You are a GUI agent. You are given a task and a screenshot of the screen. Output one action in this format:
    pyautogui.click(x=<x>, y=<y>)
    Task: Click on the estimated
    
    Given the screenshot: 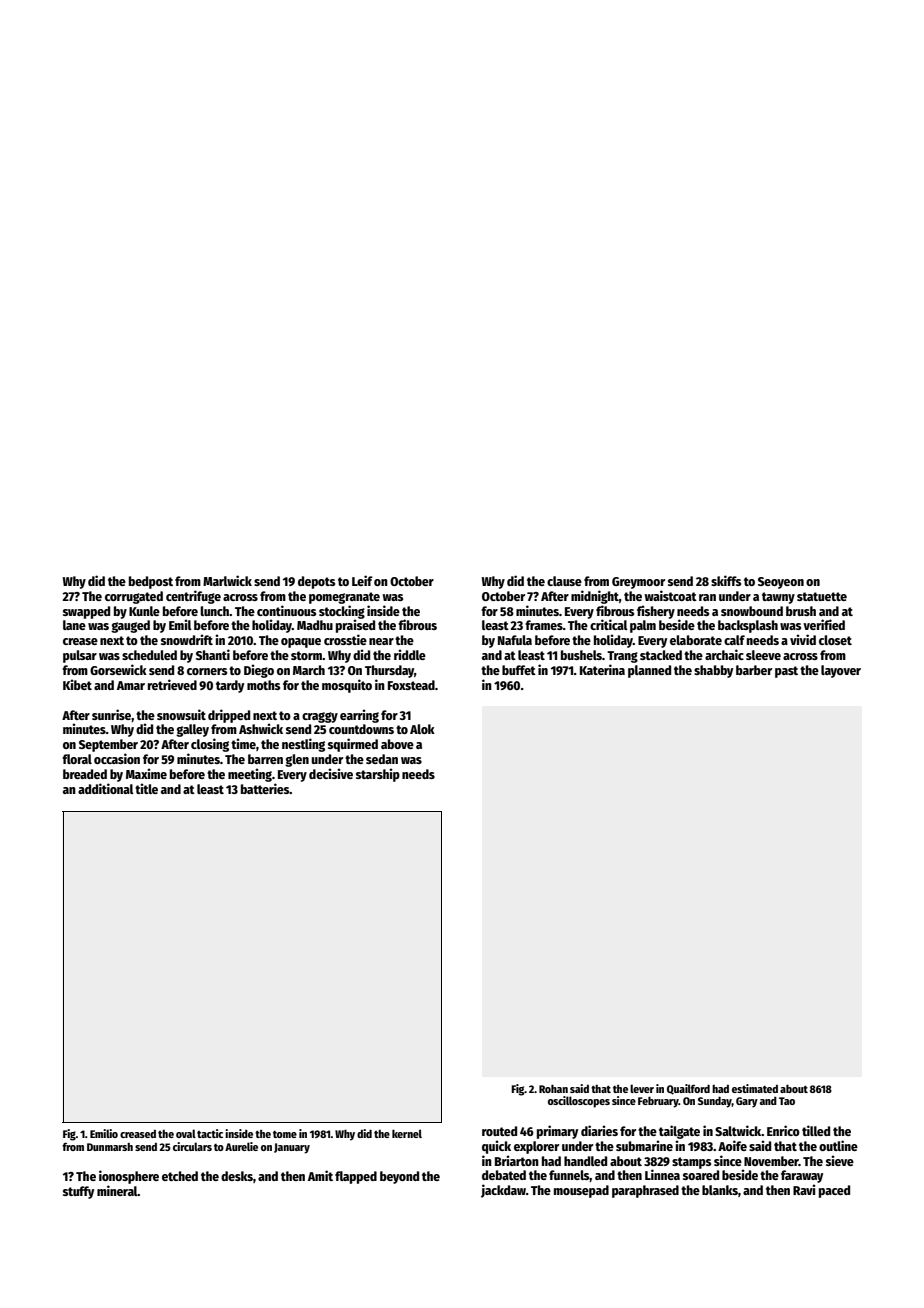 What is the action you would take?
    pyautogui.click(x=755, y=1088)
